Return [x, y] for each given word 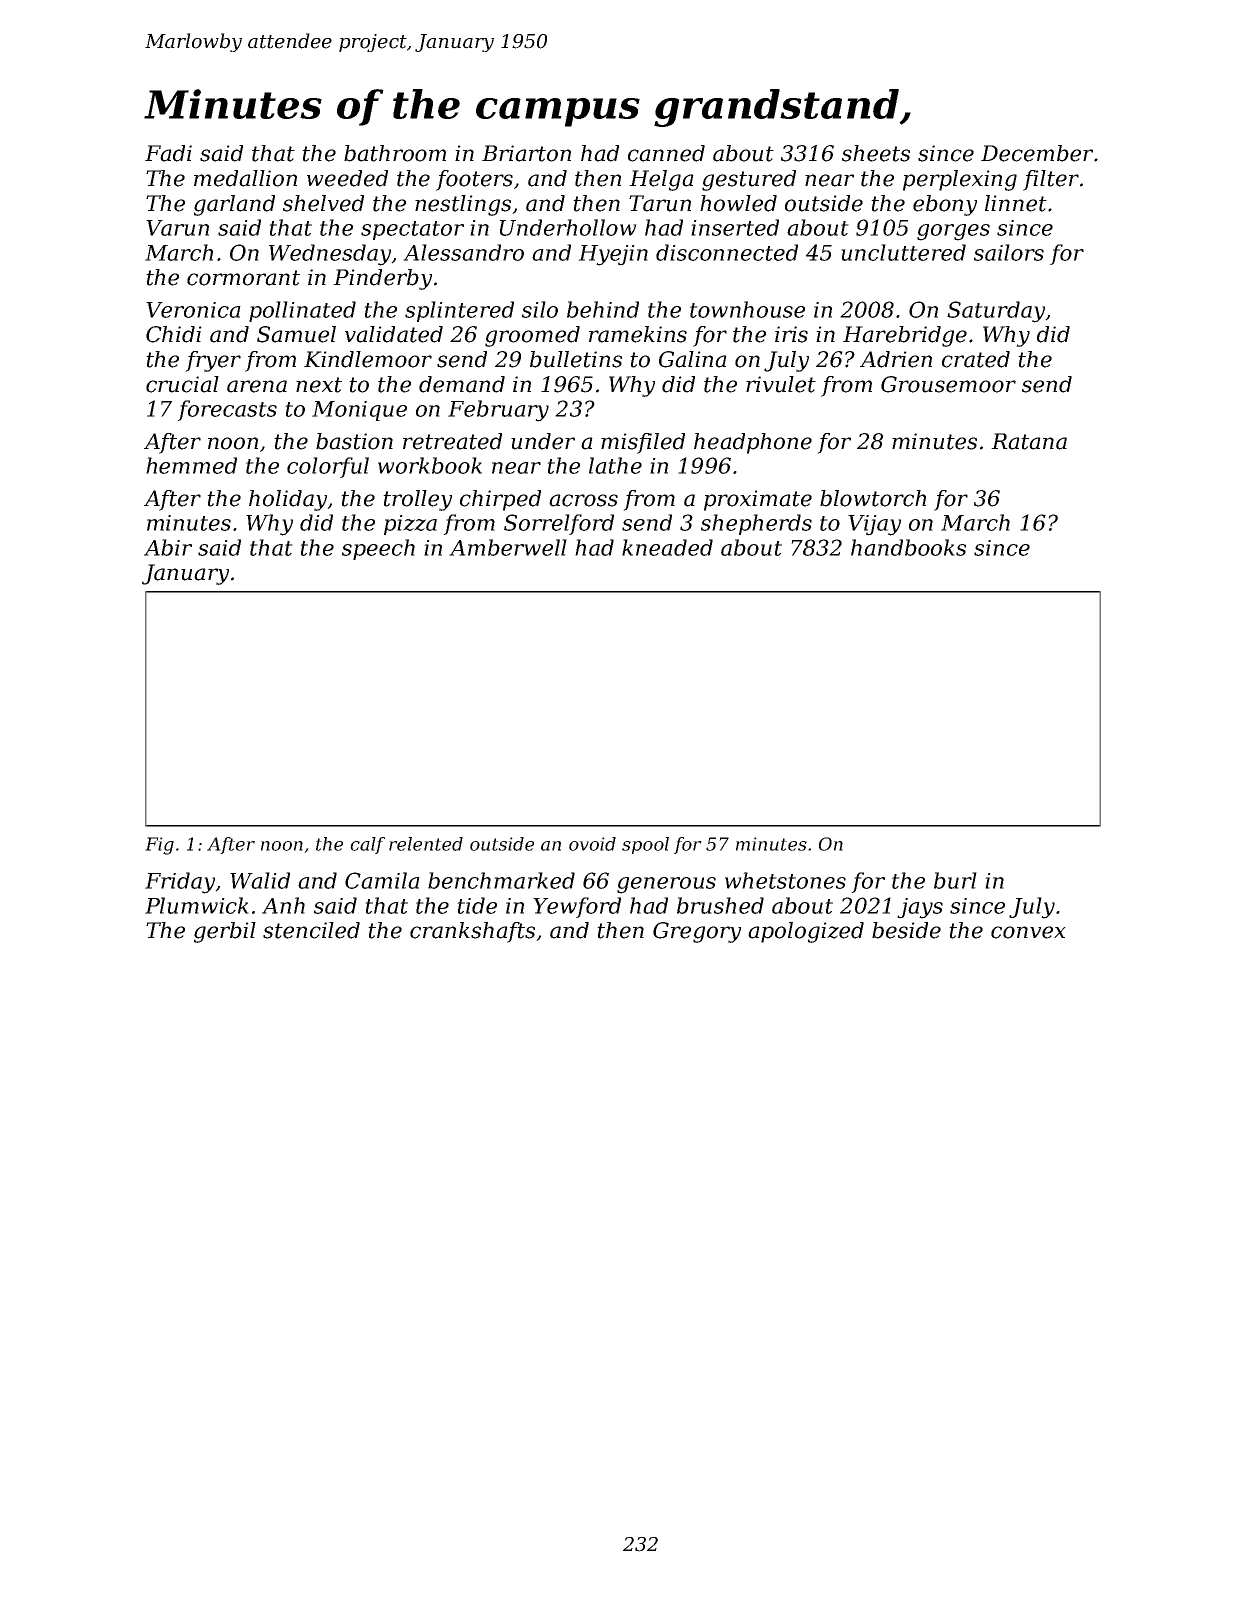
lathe [615, 465]
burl [955, 880]
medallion [245, 178]
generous [666, 885]
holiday [288, 500]
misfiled [643, 443]
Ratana [1029, 441]
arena [257, 386]
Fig [159, 846]
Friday [180, 883]
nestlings [463, 205]
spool [645, 845]
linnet [1016, 203]
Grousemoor [948, 384]
